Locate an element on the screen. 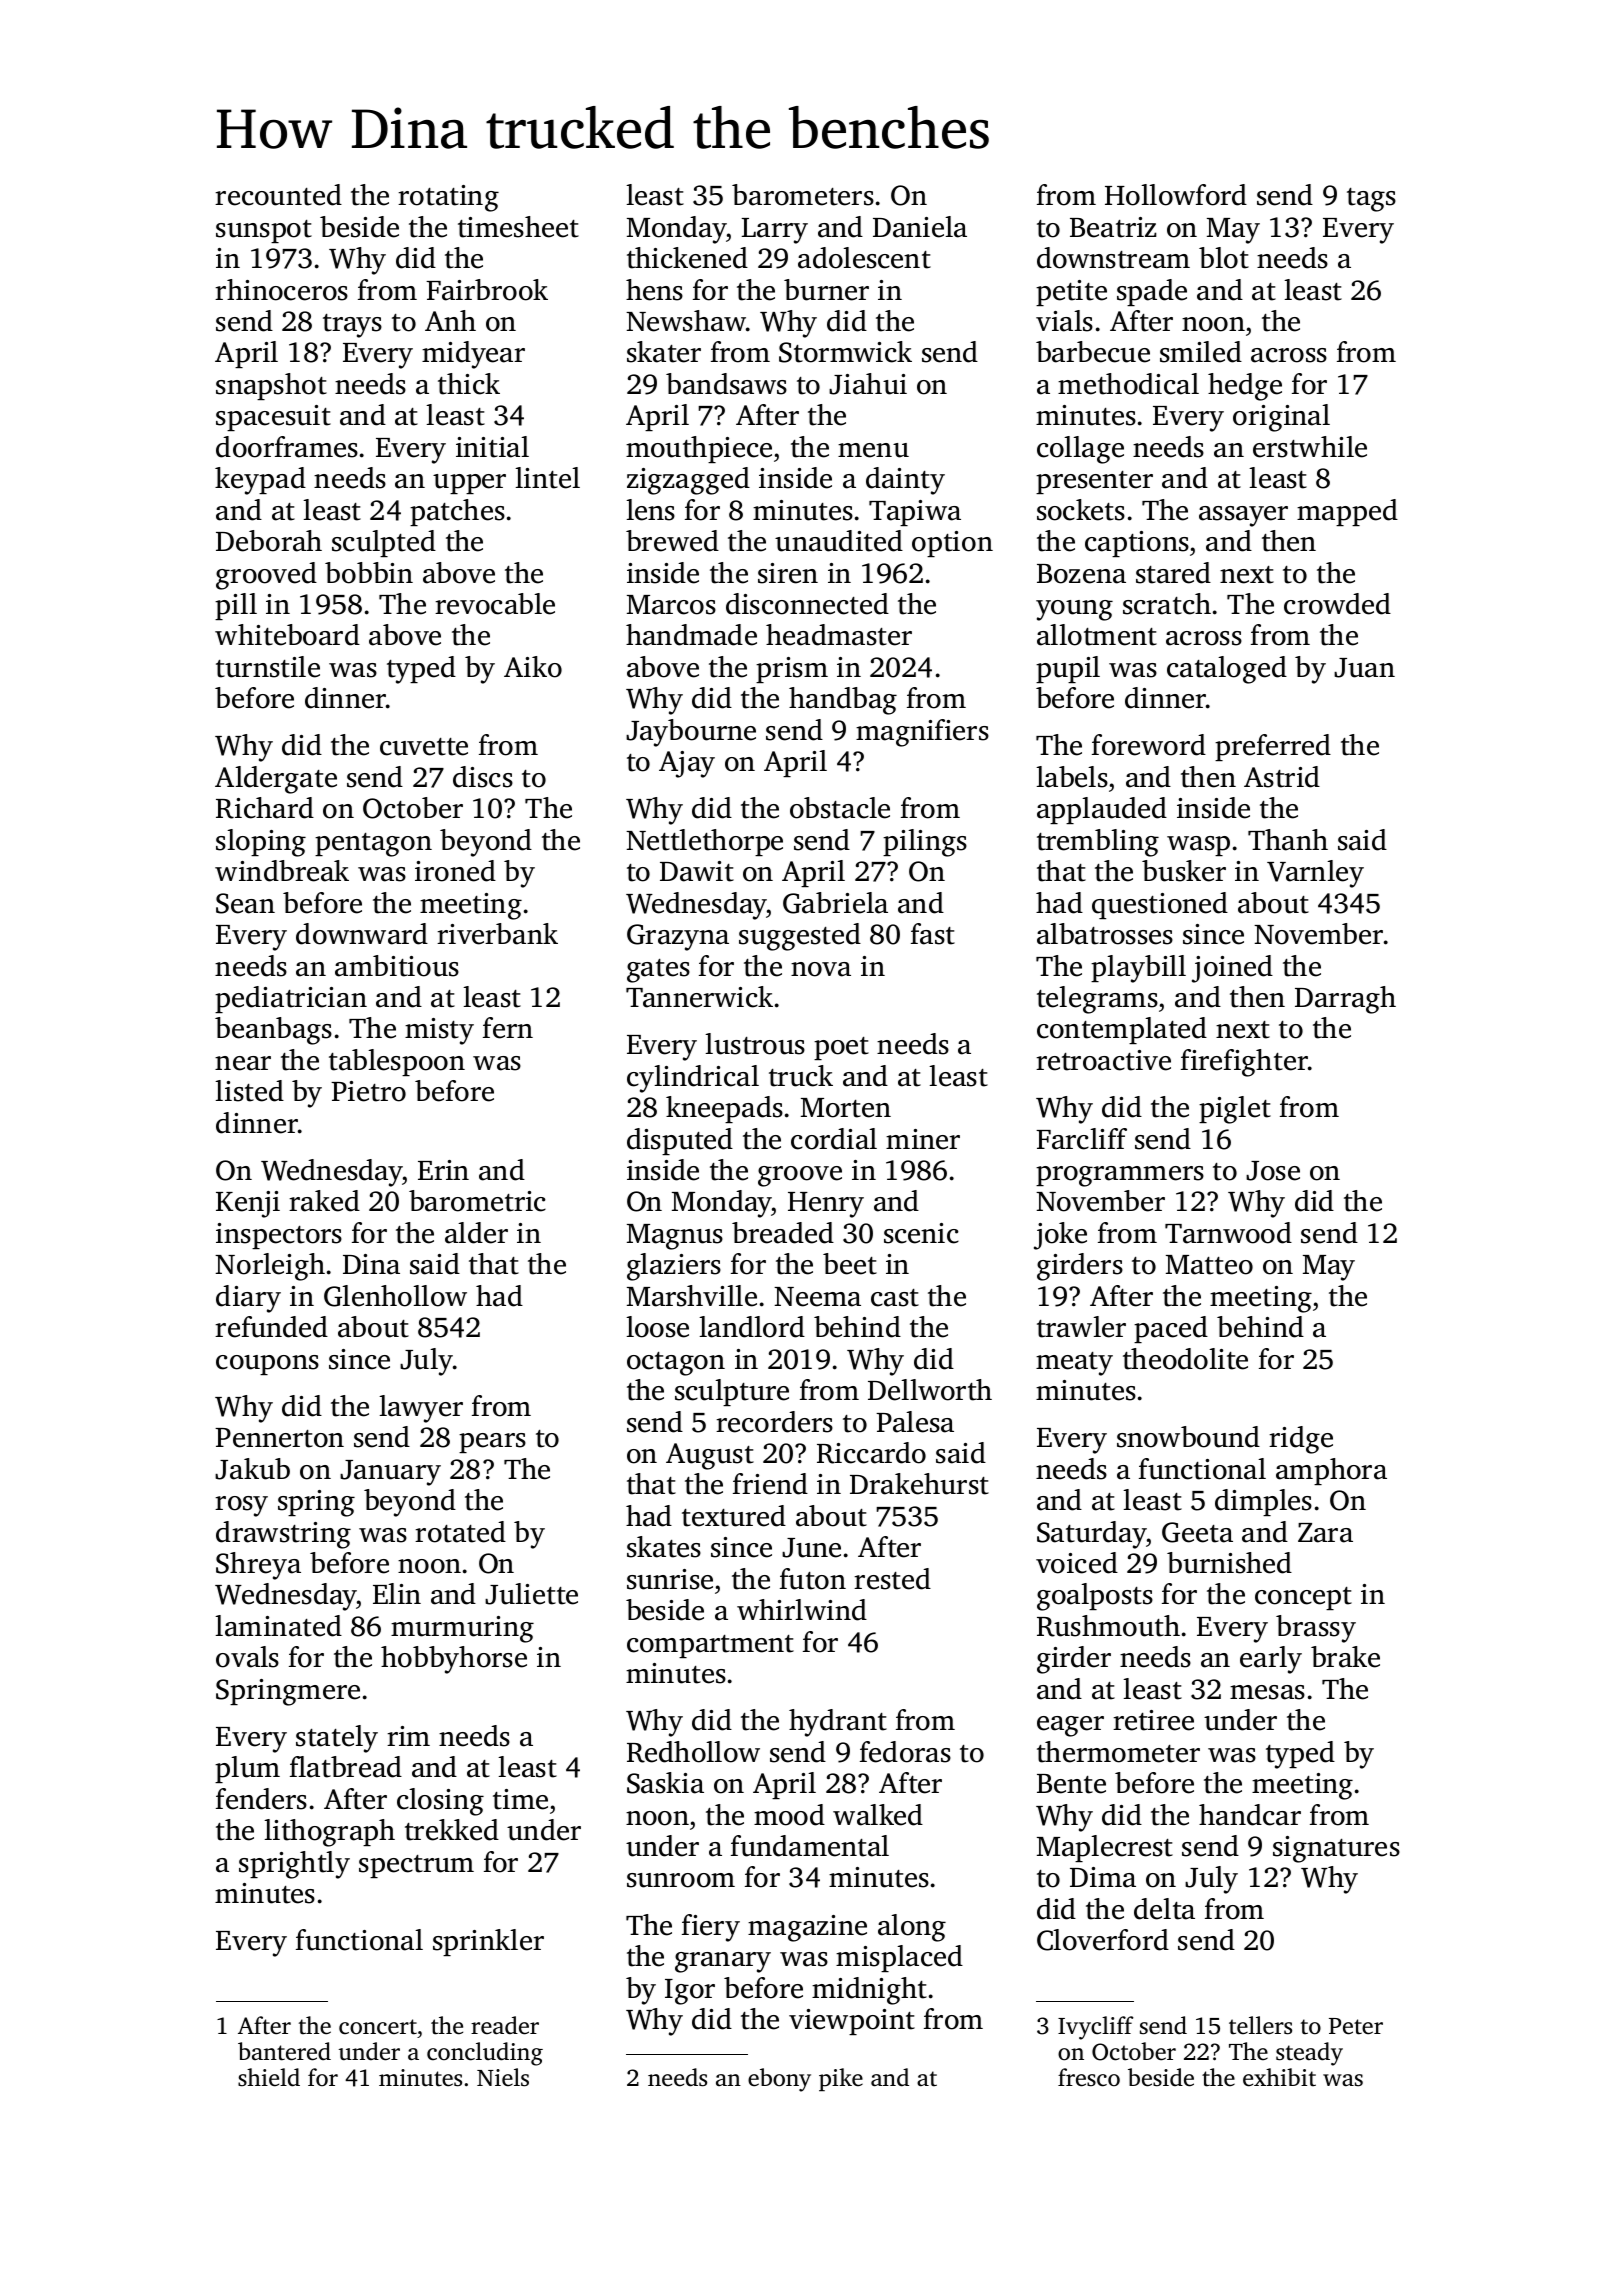 Image resolution: width=1620 pixels, height=2292 pixels. mesas is located at coordinates (1267, 1692).
